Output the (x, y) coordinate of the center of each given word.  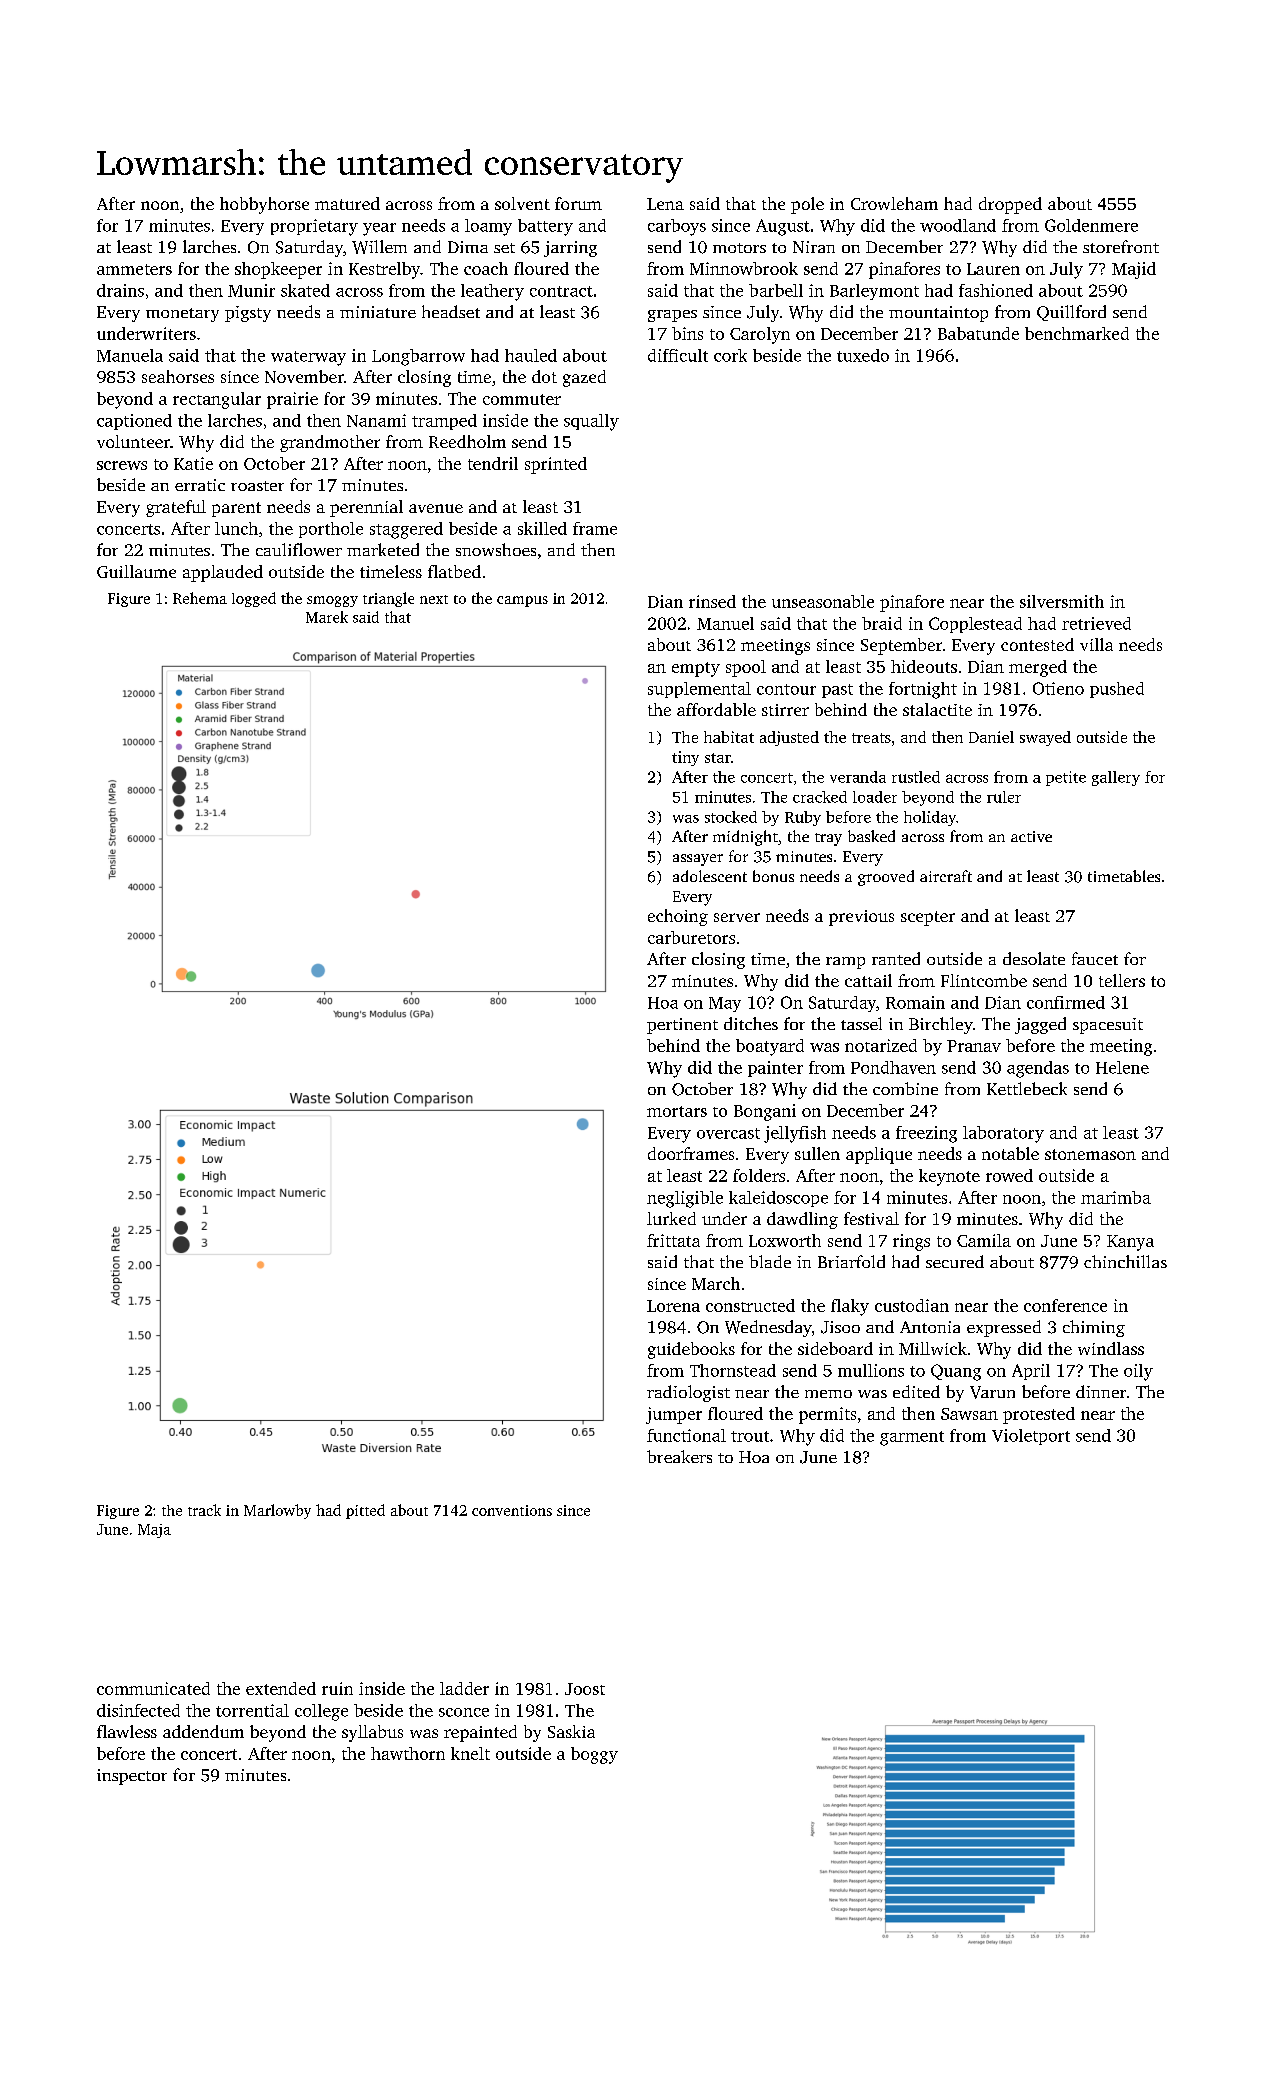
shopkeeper (278, 270)
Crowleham (894, 203)
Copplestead (975, 625)
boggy (594, 1755)
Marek (327, 617)
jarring (570, 249)
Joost (585, 1689)
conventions (512, 1510)
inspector (132, 1777)
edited (916, 1391)
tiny (685, 758)
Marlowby (277, 1511)
